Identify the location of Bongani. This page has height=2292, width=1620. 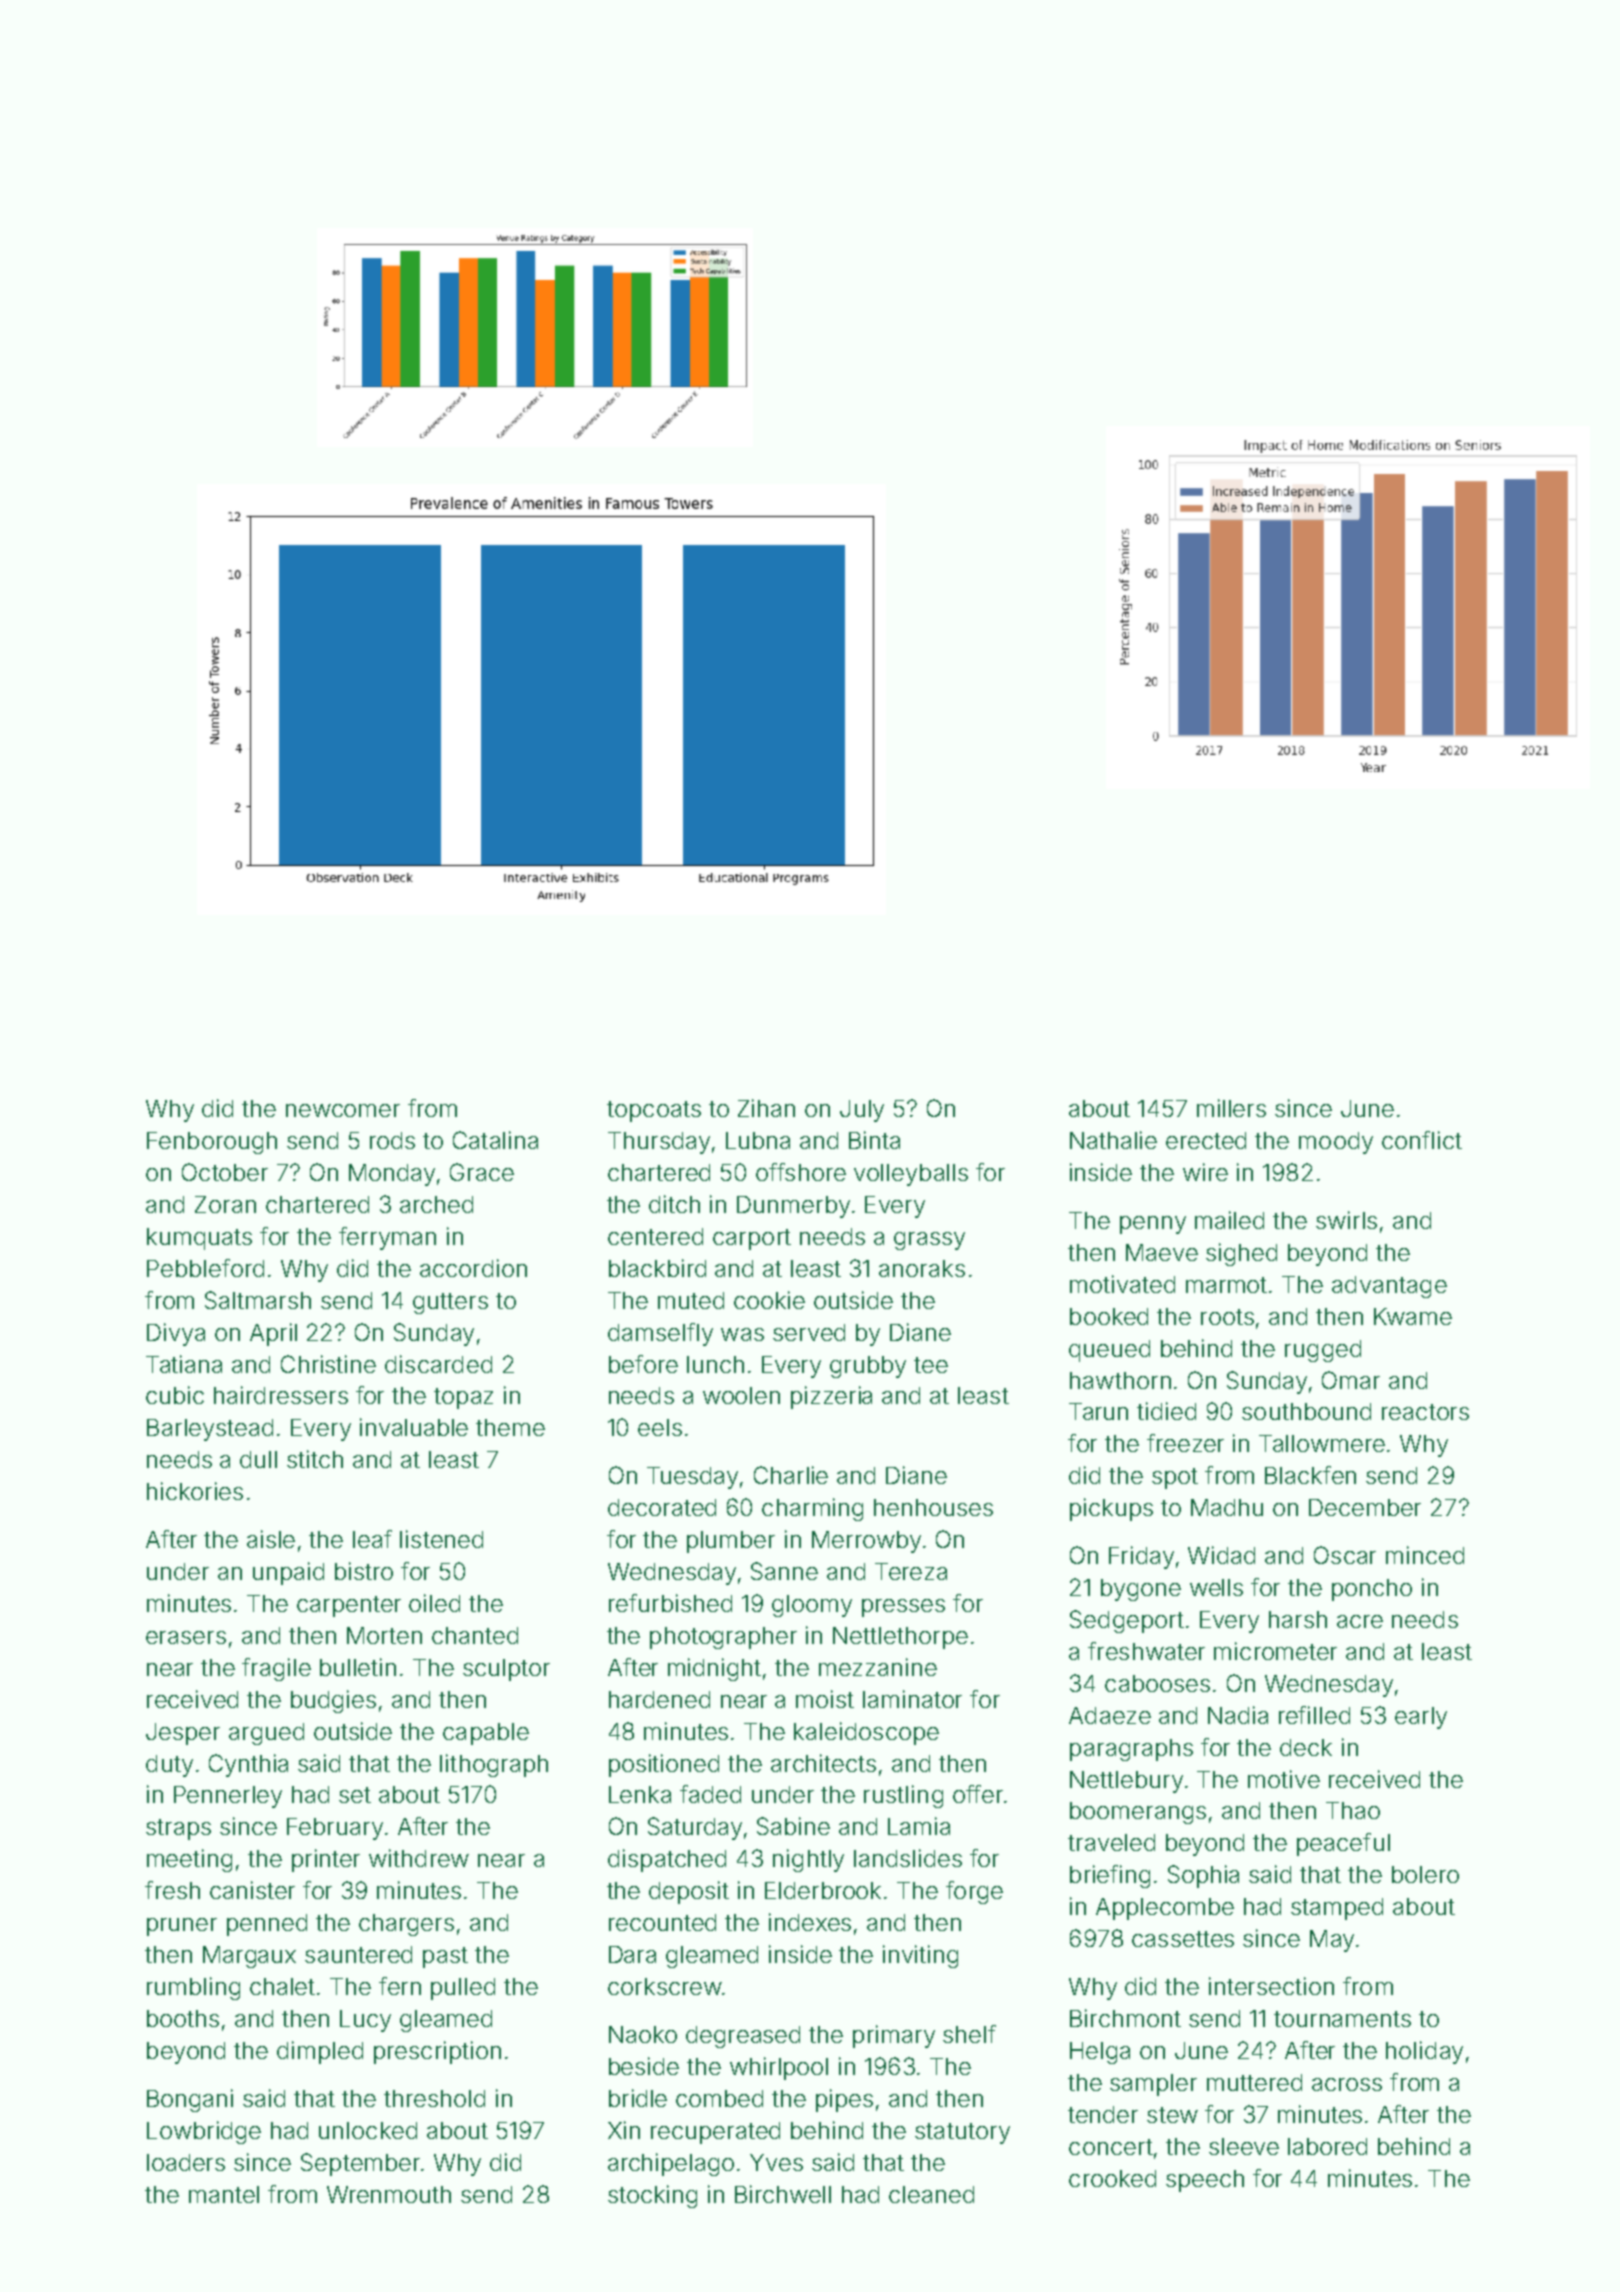
(190, 2100).
